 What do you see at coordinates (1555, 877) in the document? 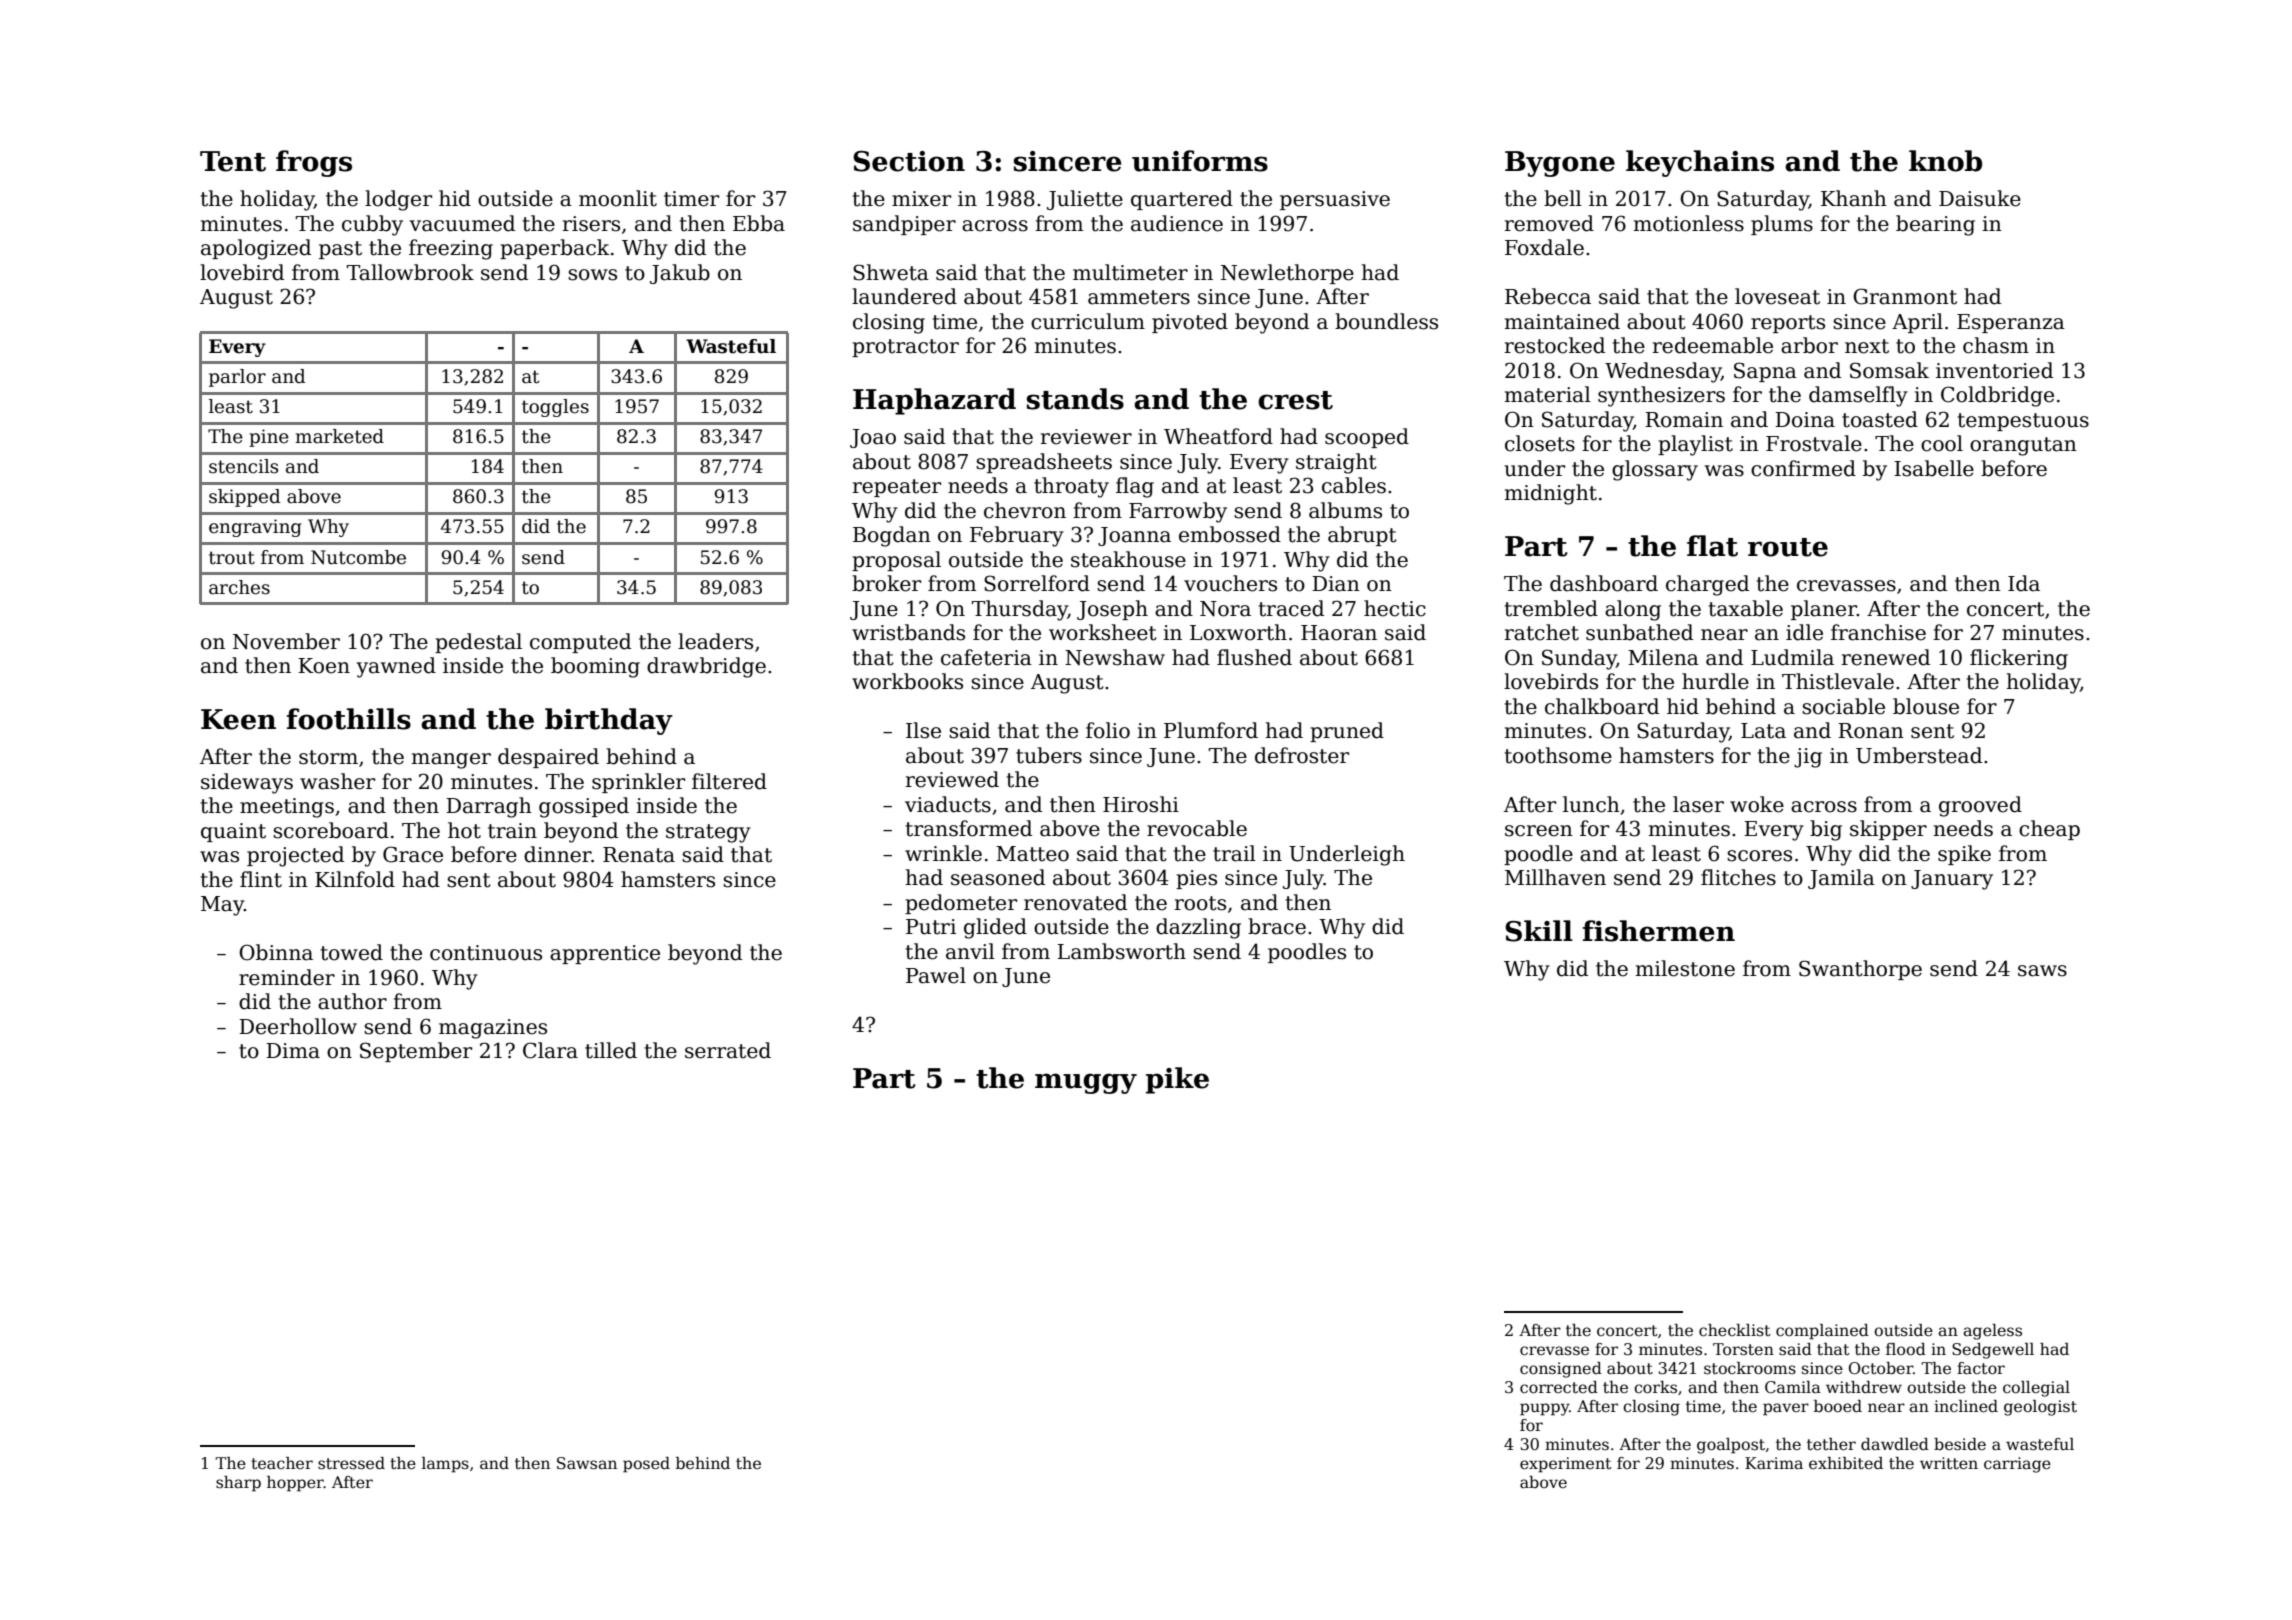
I see `Millhaven` at bounding box center [1555, 877].
